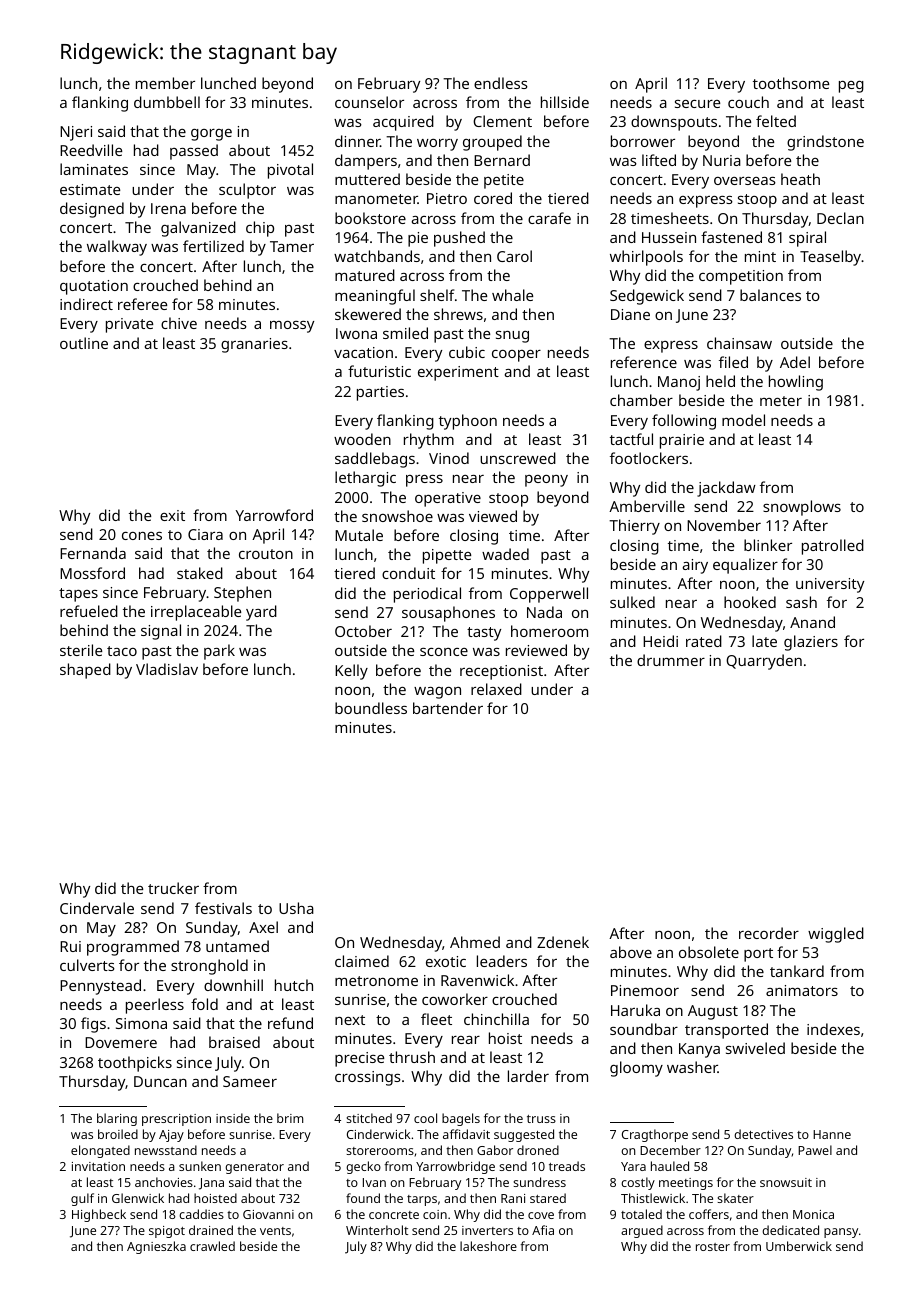 The width and height of the screenshot is (924, 1308). What do you see at coordinates (501, 83) in the screenshot?
I see `endless` at bounding box center [501, 83].
